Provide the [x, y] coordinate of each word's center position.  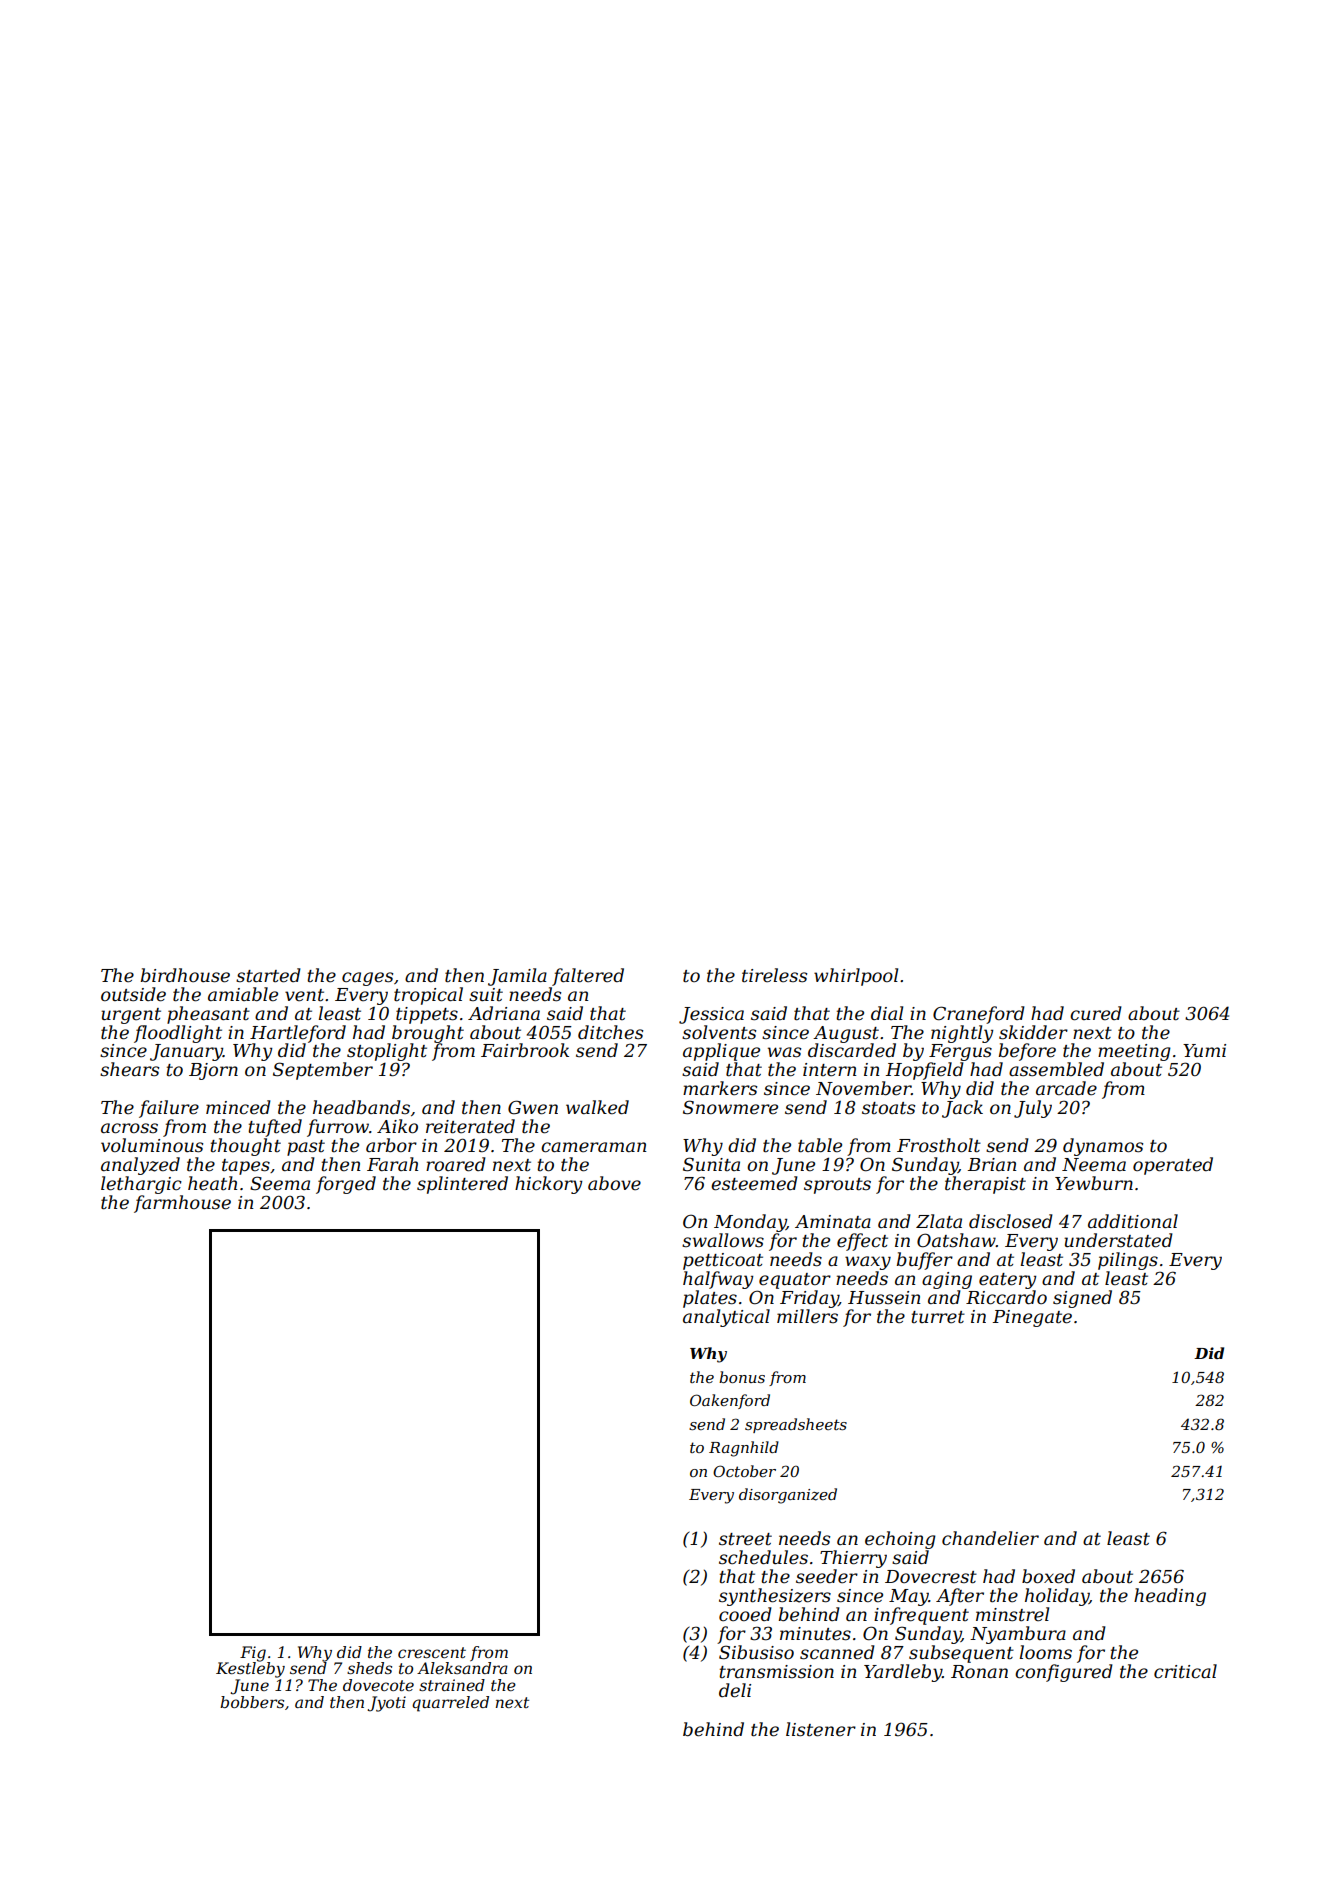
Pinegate [1032, 1318]
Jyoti [386, 1704]
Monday [750, 1223]
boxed [1048, 1576]
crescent [432, 1652]
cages [367, 979]
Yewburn [1094, 1183]
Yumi [1204, 1050]
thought [245, 1147]
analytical [726, 1318]
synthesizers [775, 1597]
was [784, 1052]
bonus [742, 1377]
